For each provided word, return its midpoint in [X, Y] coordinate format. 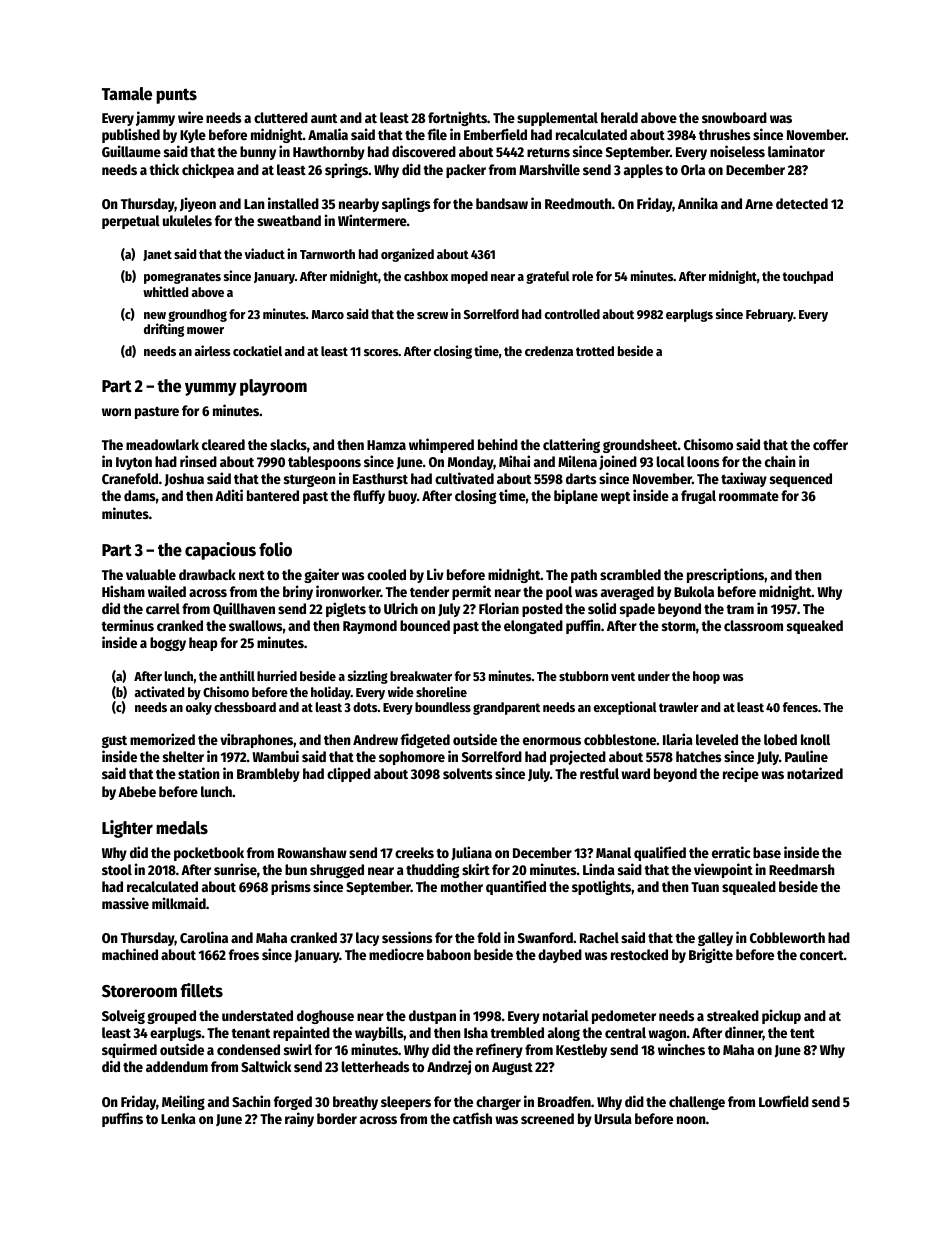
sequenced [801, 480]
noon [691, 1120]
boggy [168, 644]
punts [176, 96]
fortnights [457, 118]
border [337, 1118]
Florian [499, 608]
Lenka [178, 1118]
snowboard [734, 117]
